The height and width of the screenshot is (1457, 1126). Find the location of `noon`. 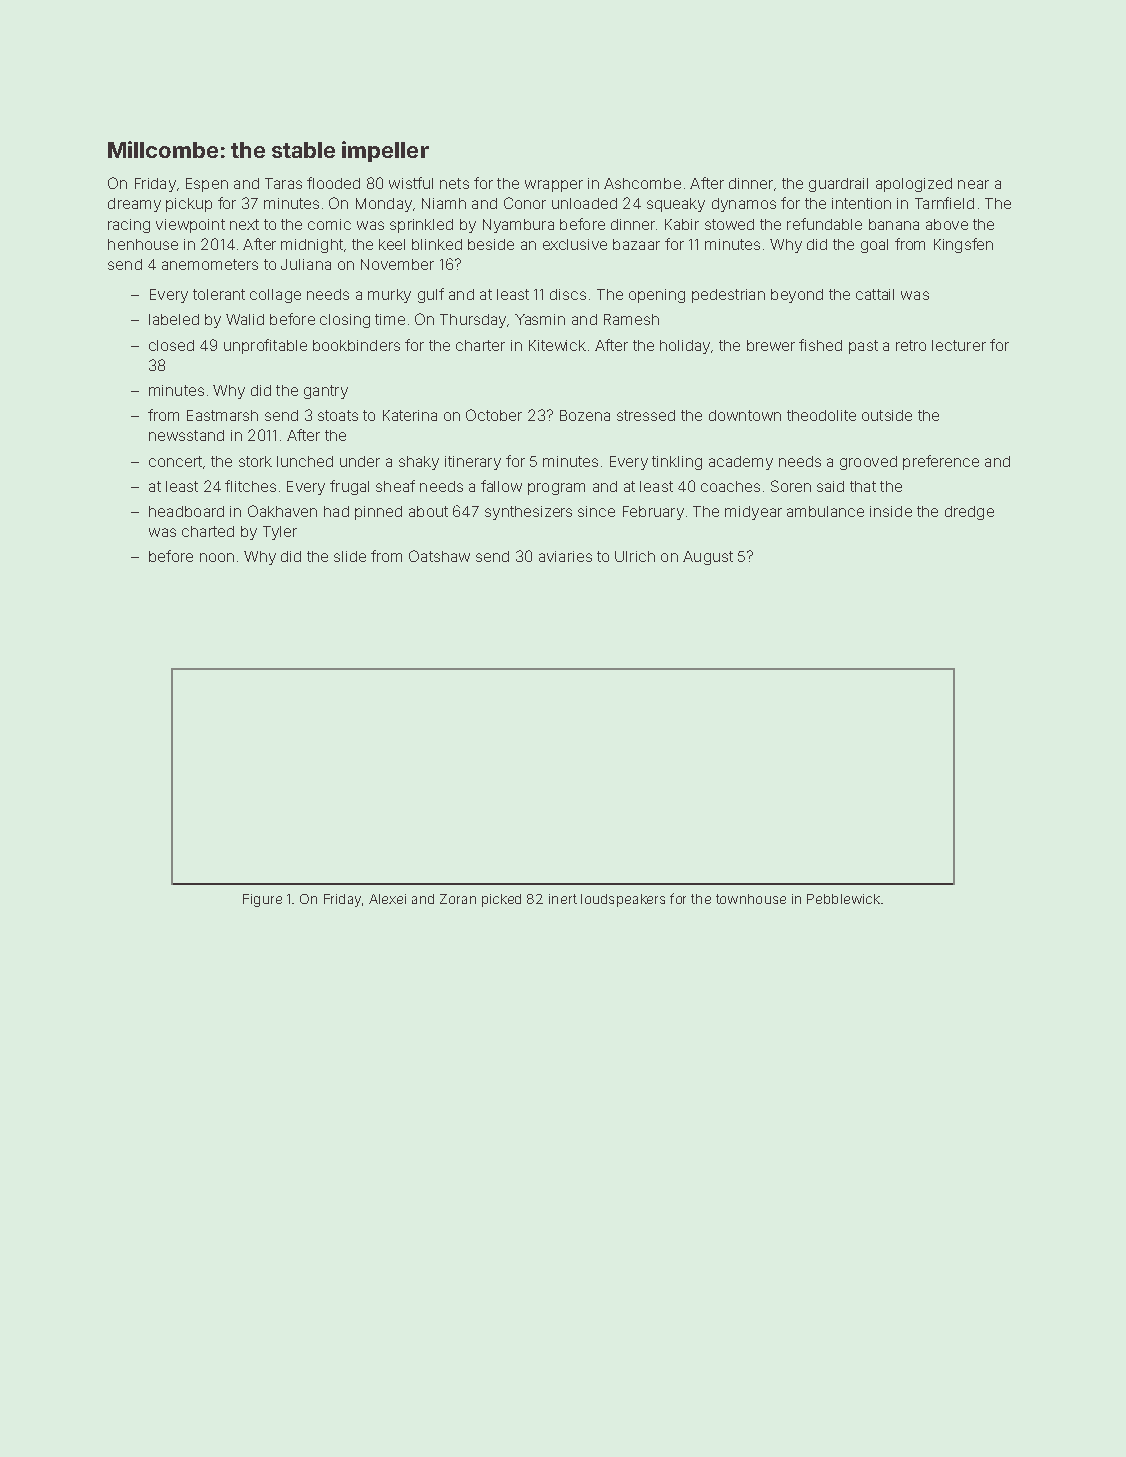

noon is located at coordinates (217, 557).
